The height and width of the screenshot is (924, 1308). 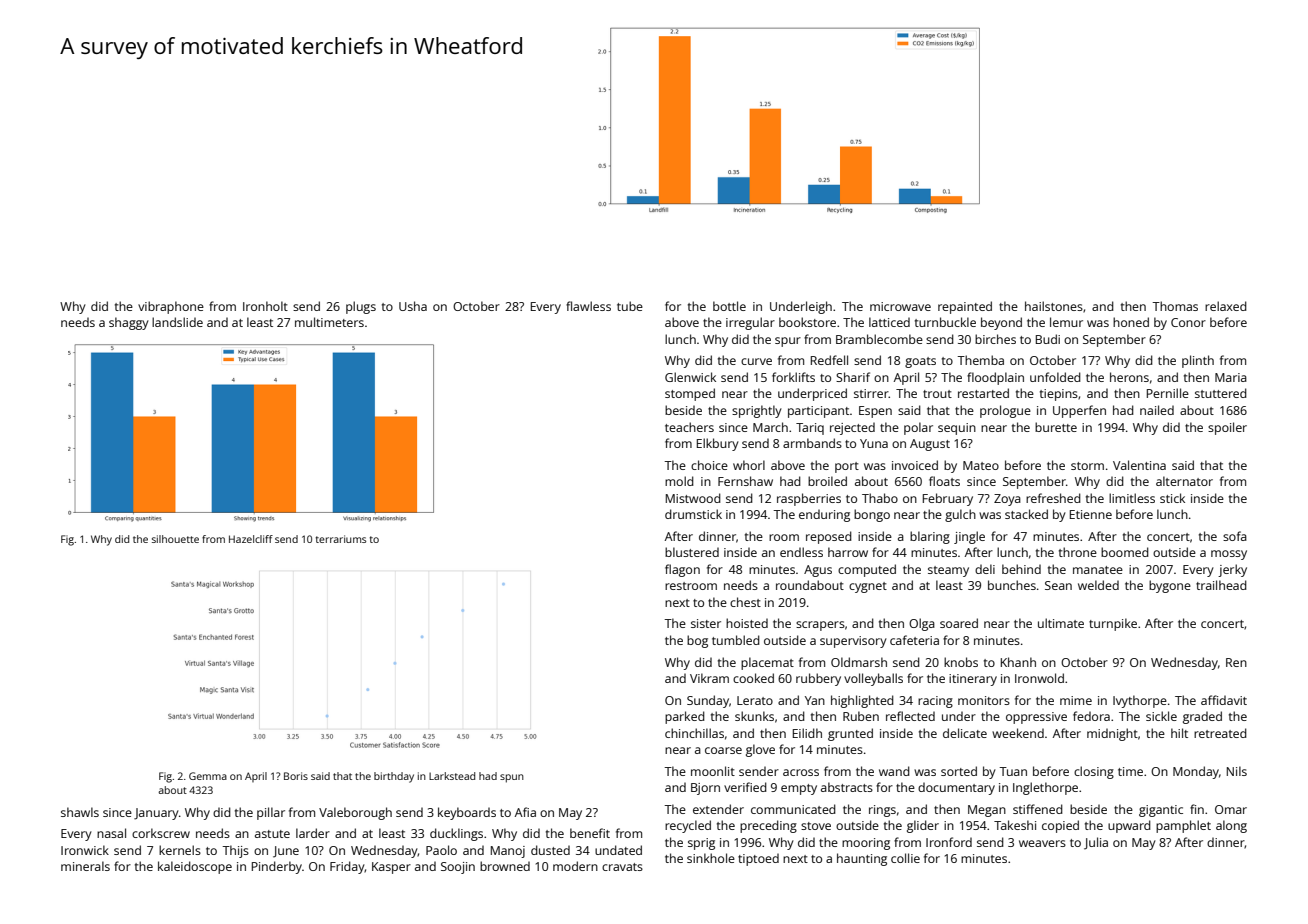 What do you see at coordinates (1018, 733) in the screenshot?
I see `weekend` at bounding box center [1018, 733].
